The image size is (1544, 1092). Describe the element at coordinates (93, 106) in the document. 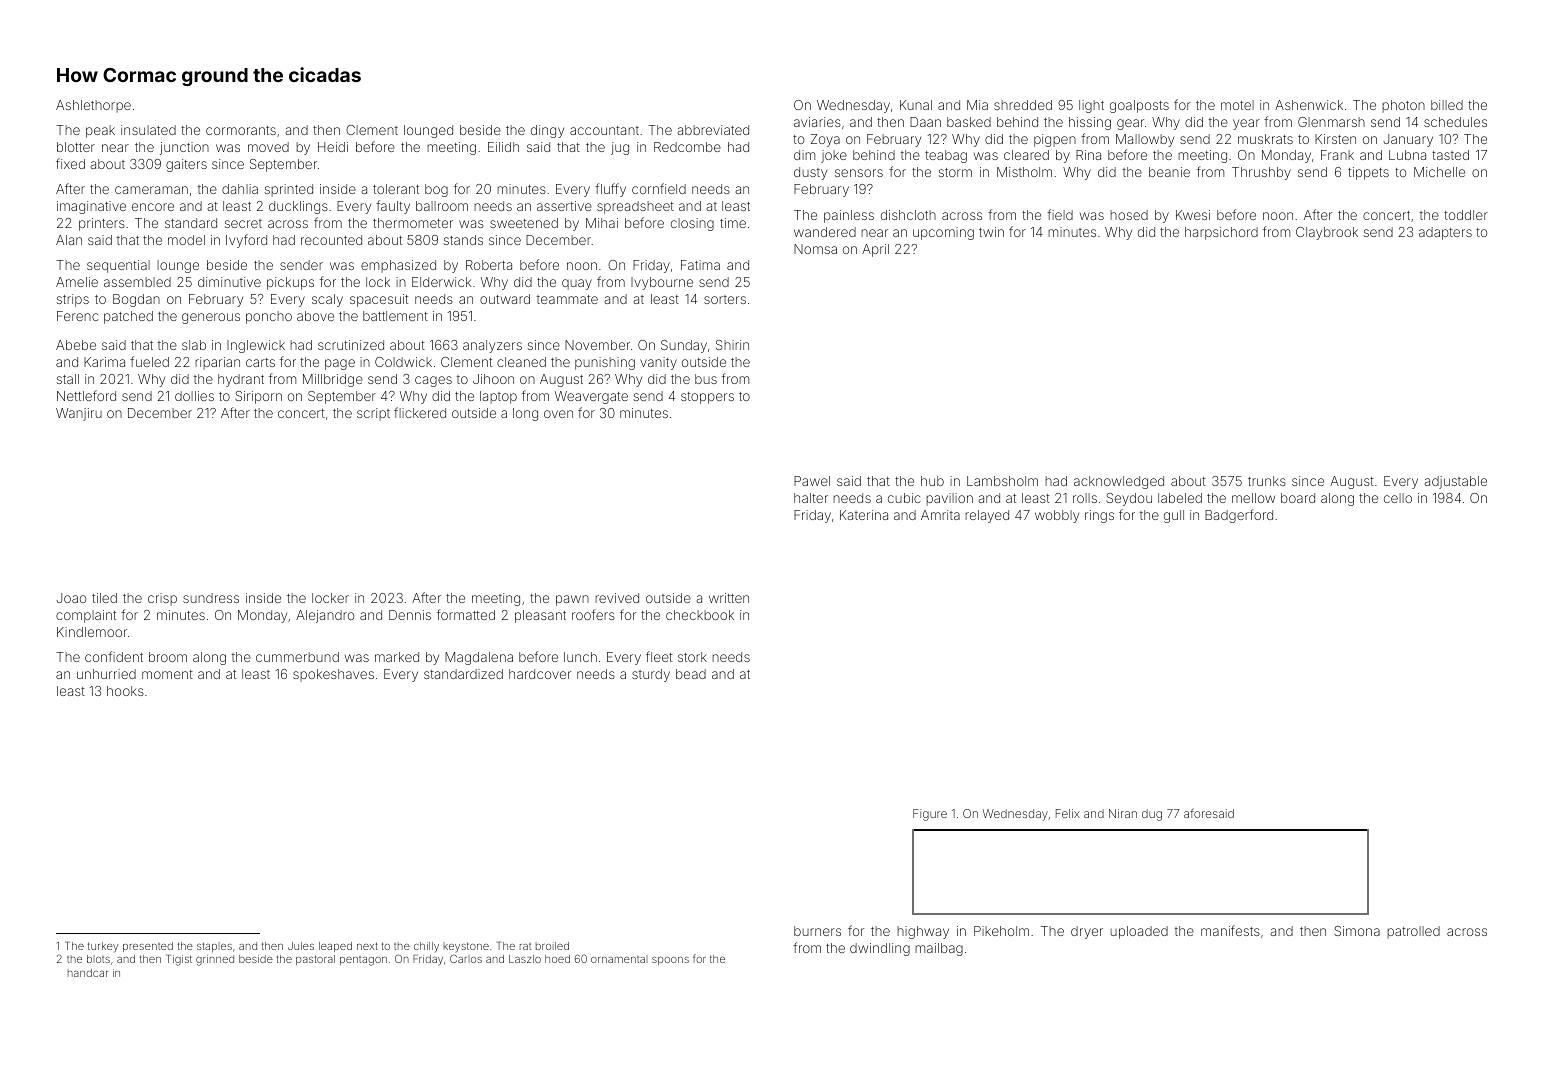

I see `Ashlethorpe` at that location.
